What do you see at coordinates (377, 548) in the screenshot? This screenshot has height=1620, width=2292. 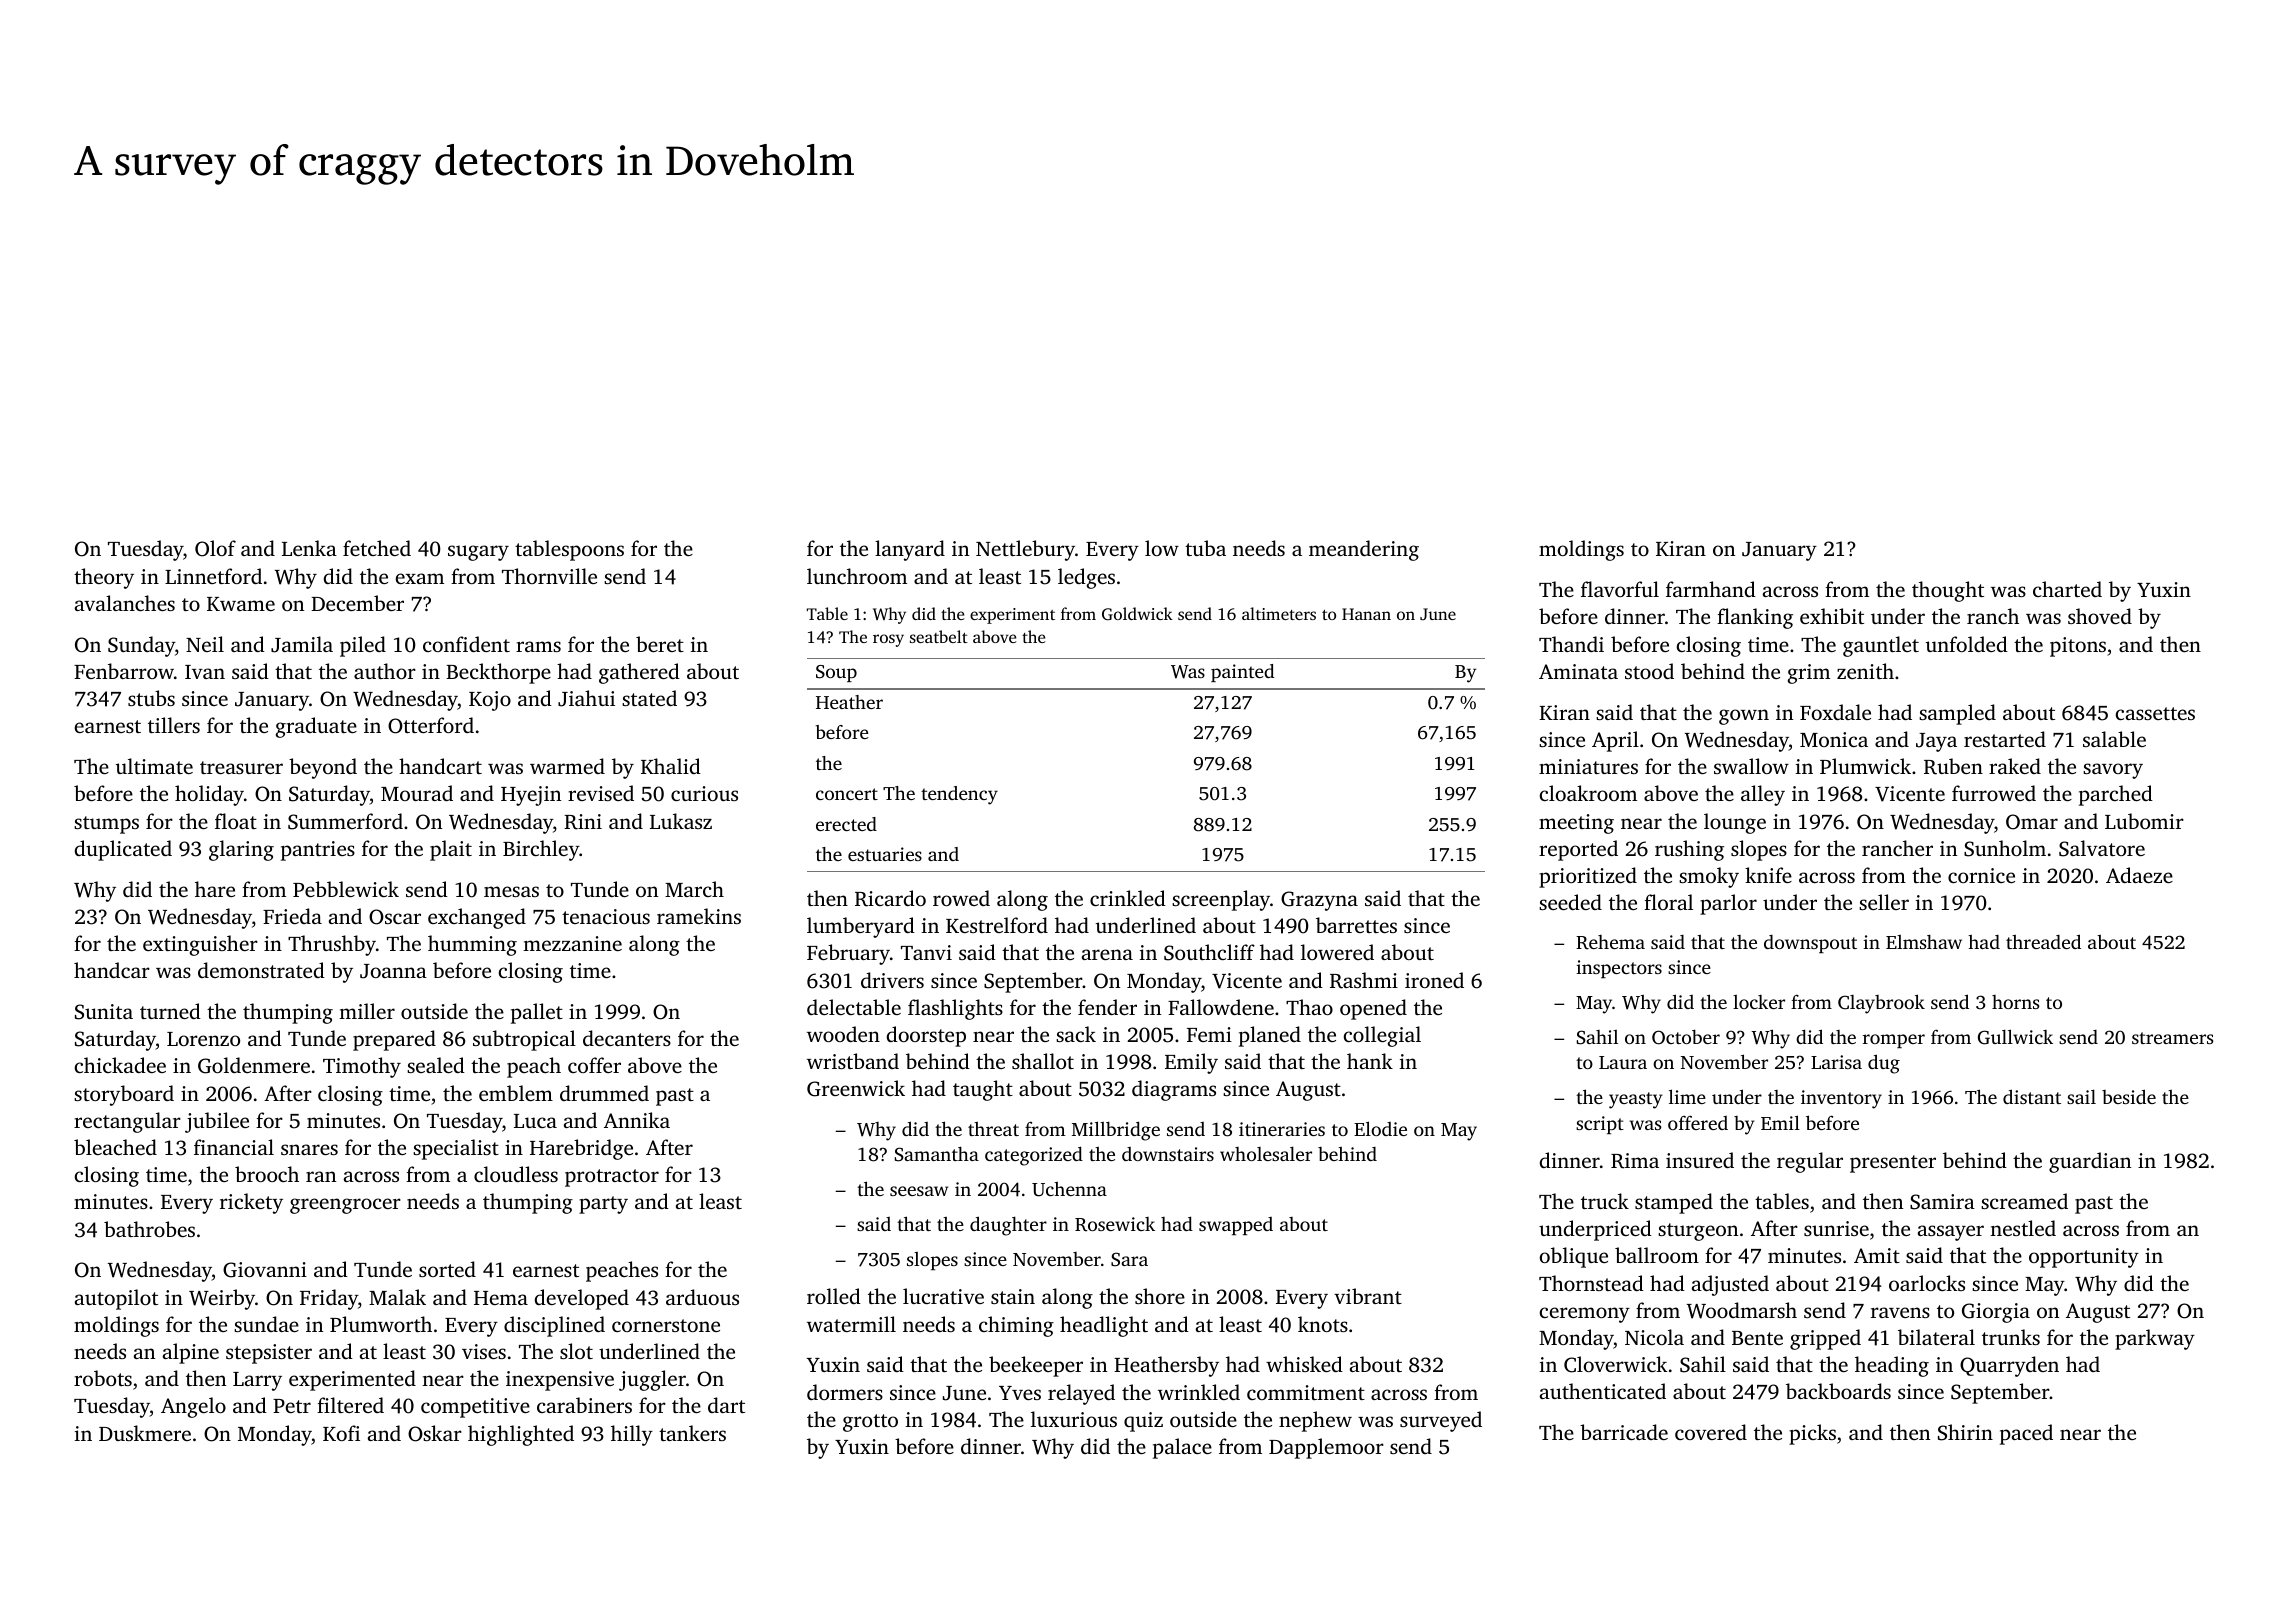 I see `fetched` at bounding box center [377, 548].
